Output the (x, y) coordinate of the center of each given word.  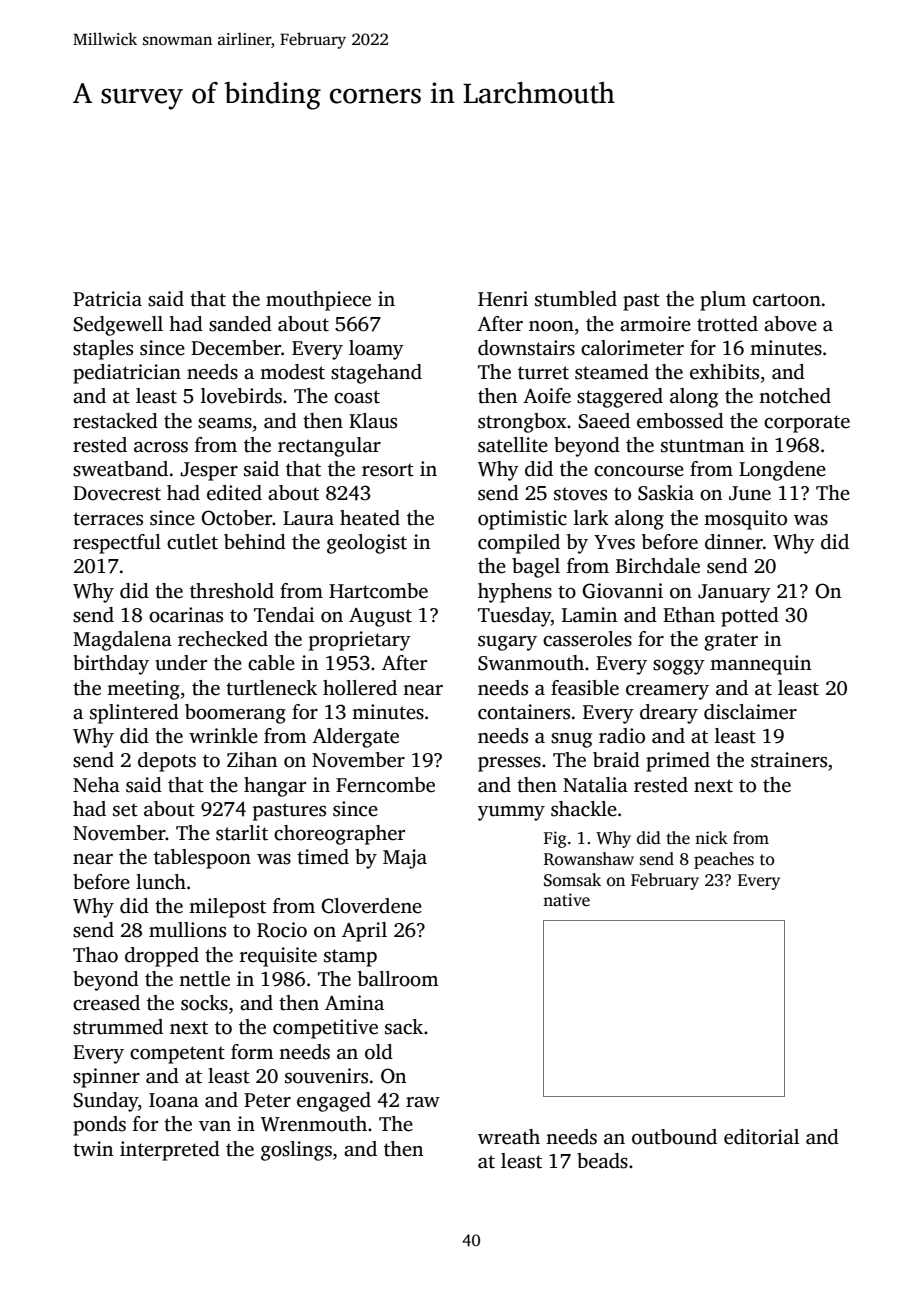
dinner (734, 542)
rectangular (329, 447)
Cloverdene (371, 906)
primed (678, 762)
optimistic (522, 520)
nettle (204, 979)
